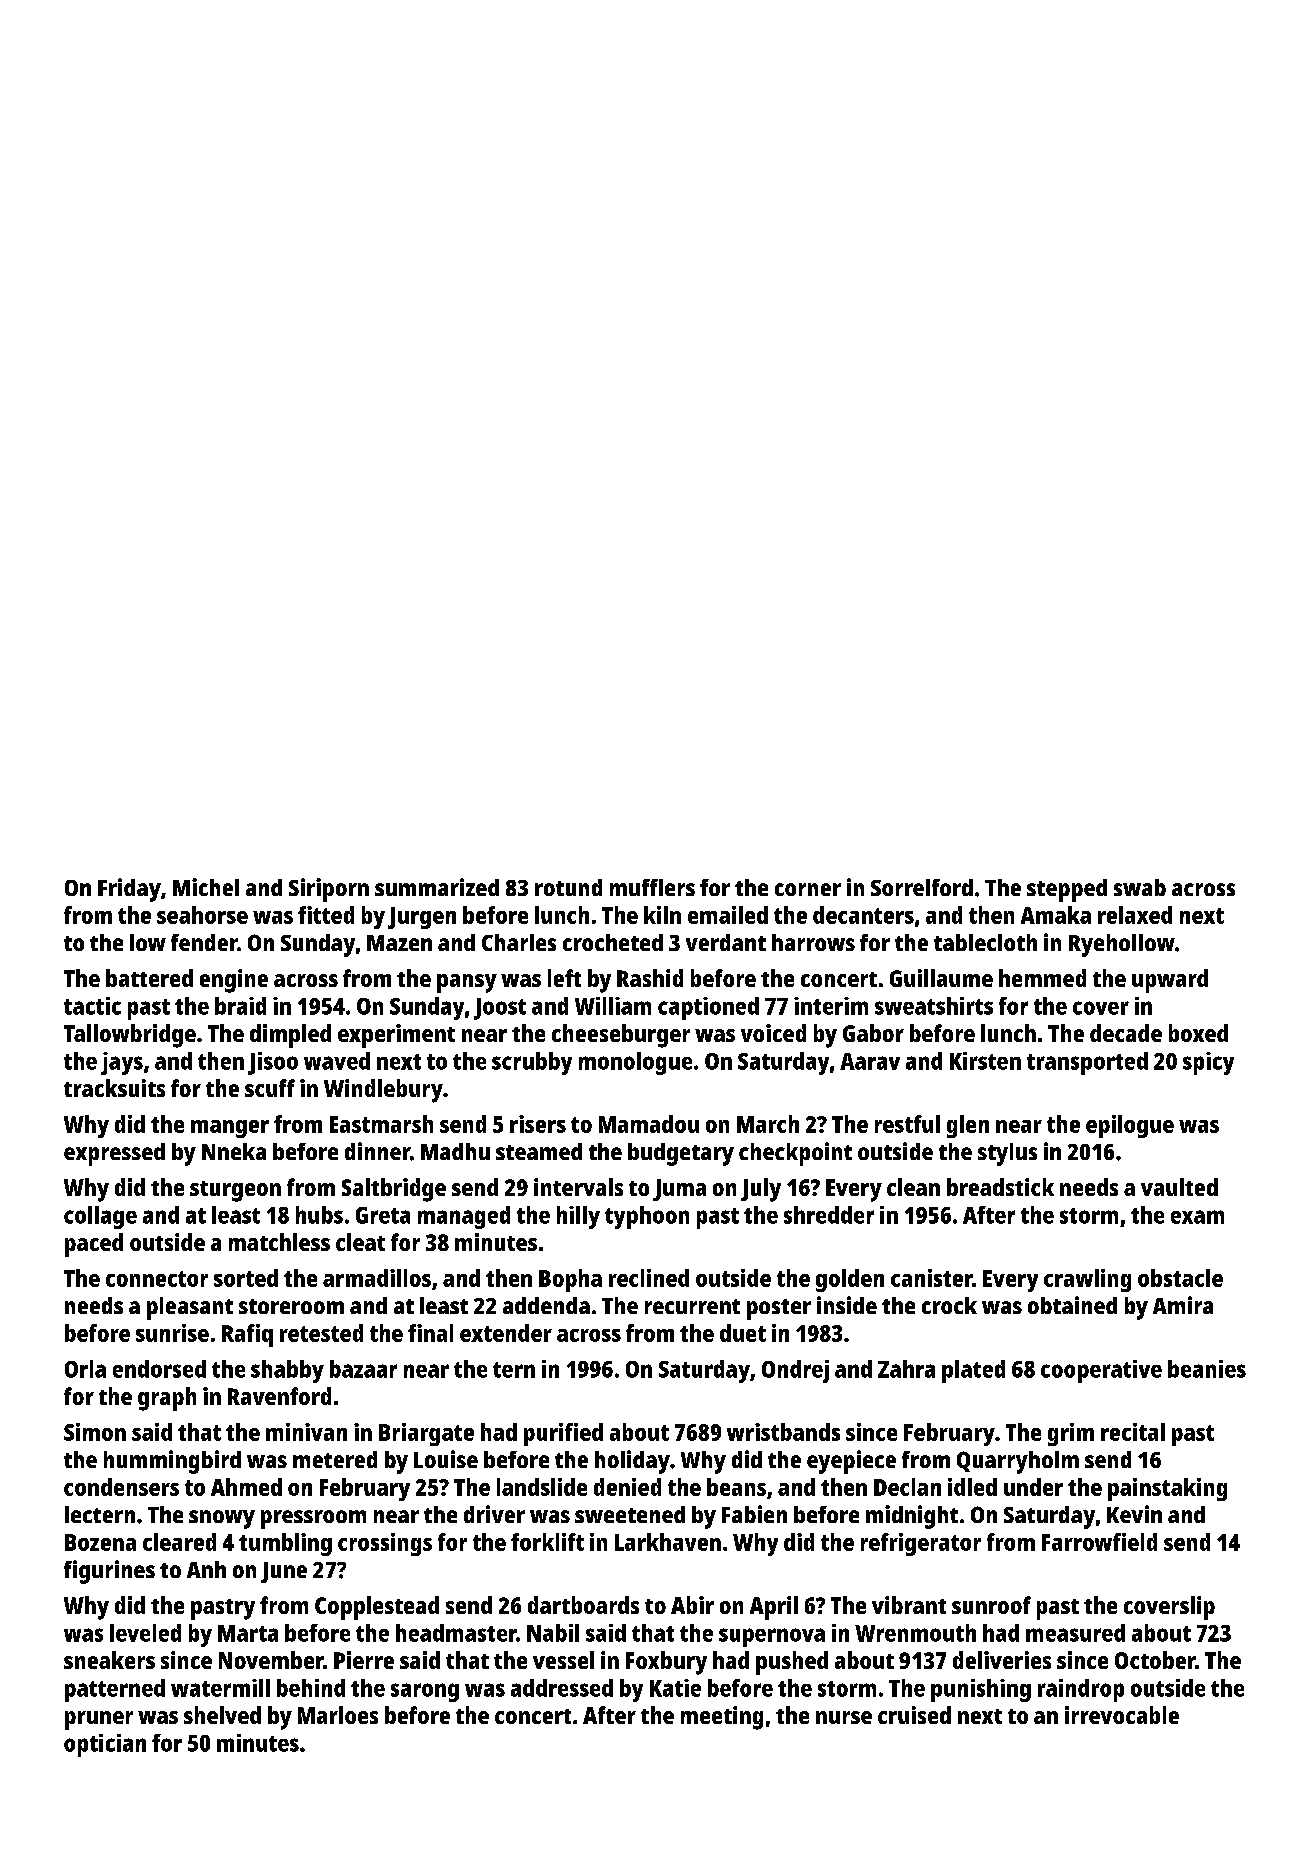 This page has height=1853, width=1310. Describe the element at coordinates (1135, 915) in the page. I see `relaxed` at that location.
